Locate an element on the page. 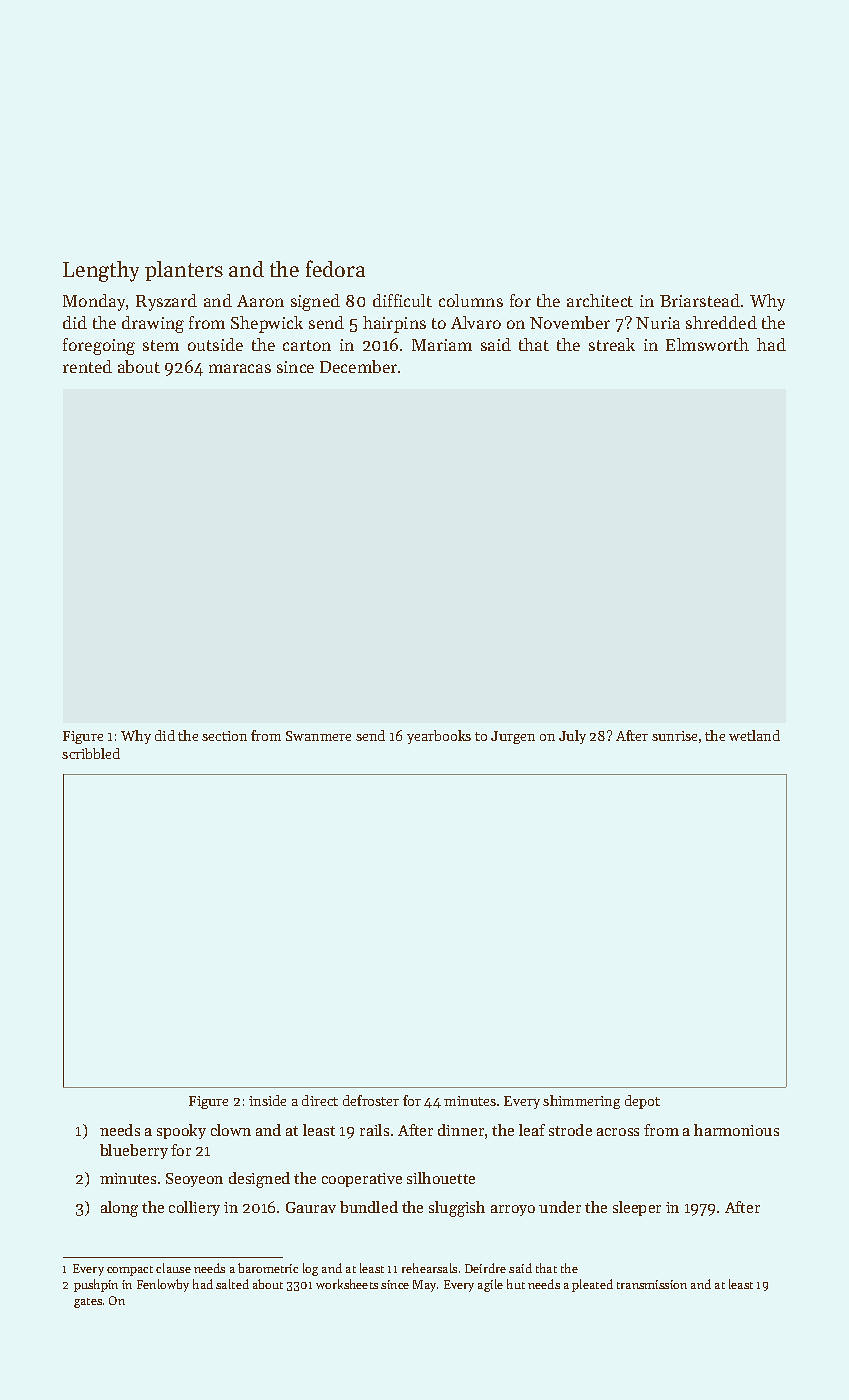 The height and width of the page is (1400, 849). Swanmere is located at coordinates (318, 736).
